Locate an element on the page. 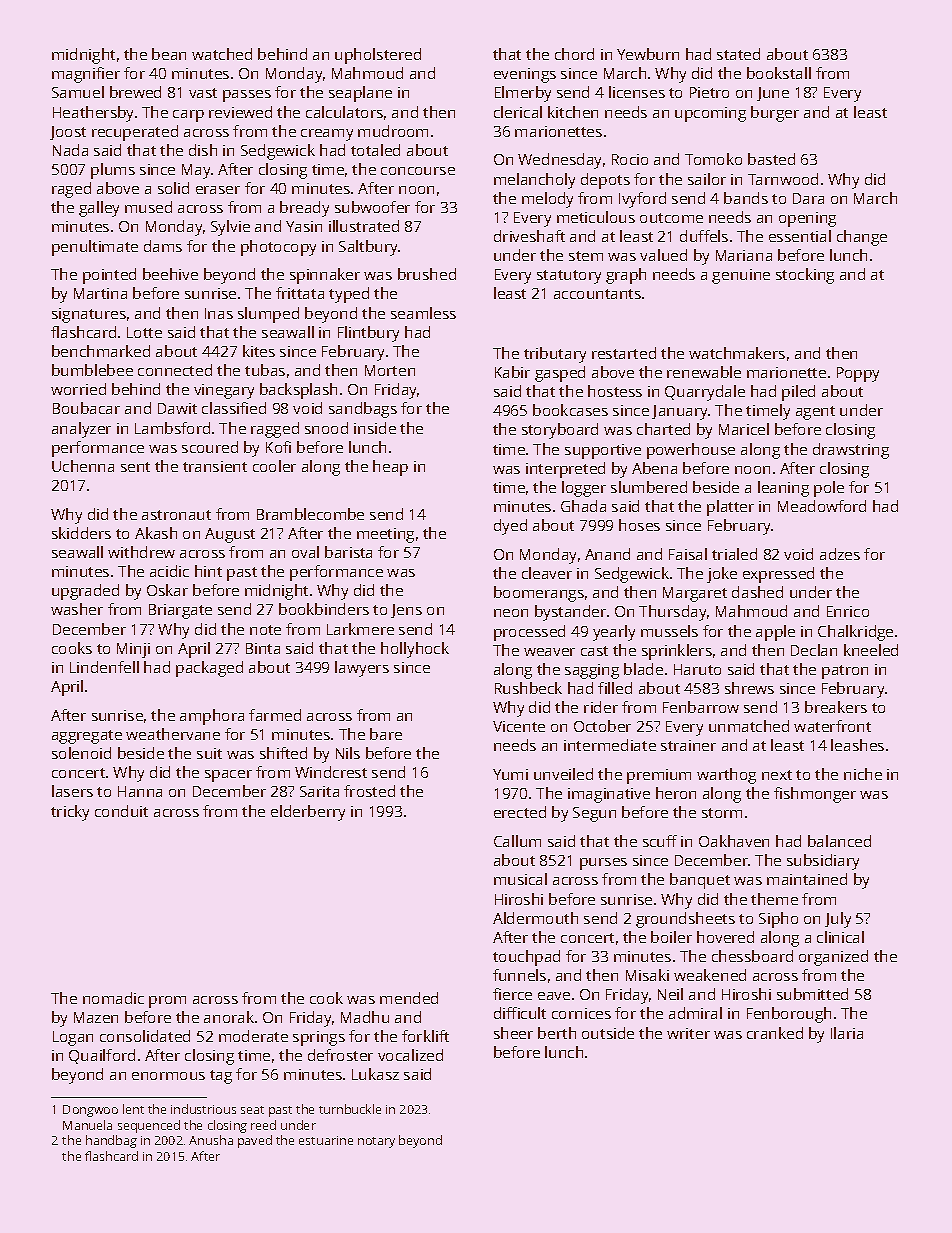 Image resolution: width=952 pixels, height=1233 pixels. recuperated is located at coordinates (135, 133).
